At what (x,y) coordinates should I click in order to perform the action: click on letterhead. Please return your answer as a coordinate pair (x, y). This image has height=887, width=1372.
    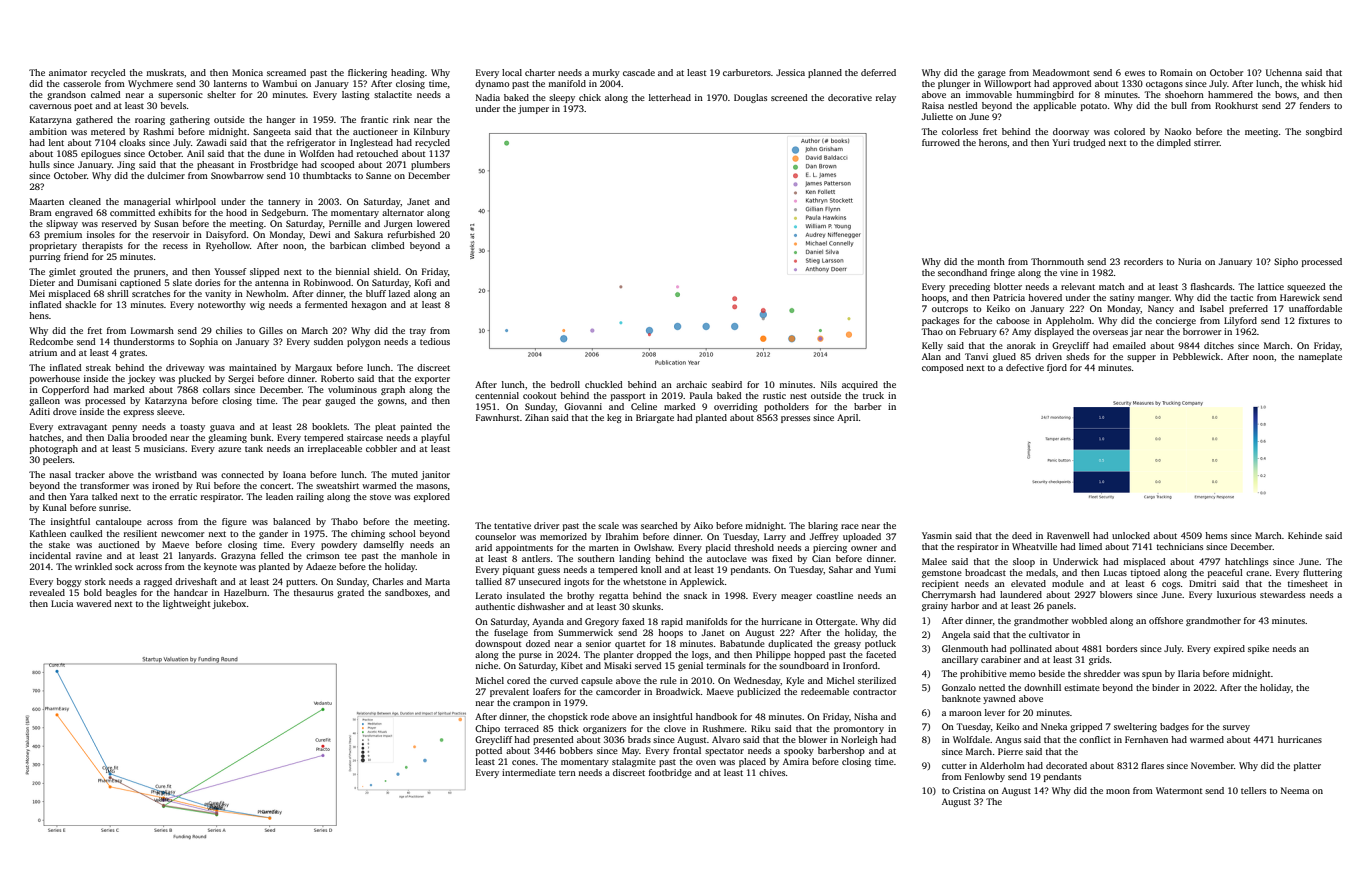
    Looking at the image, I should click on (670, 97).
